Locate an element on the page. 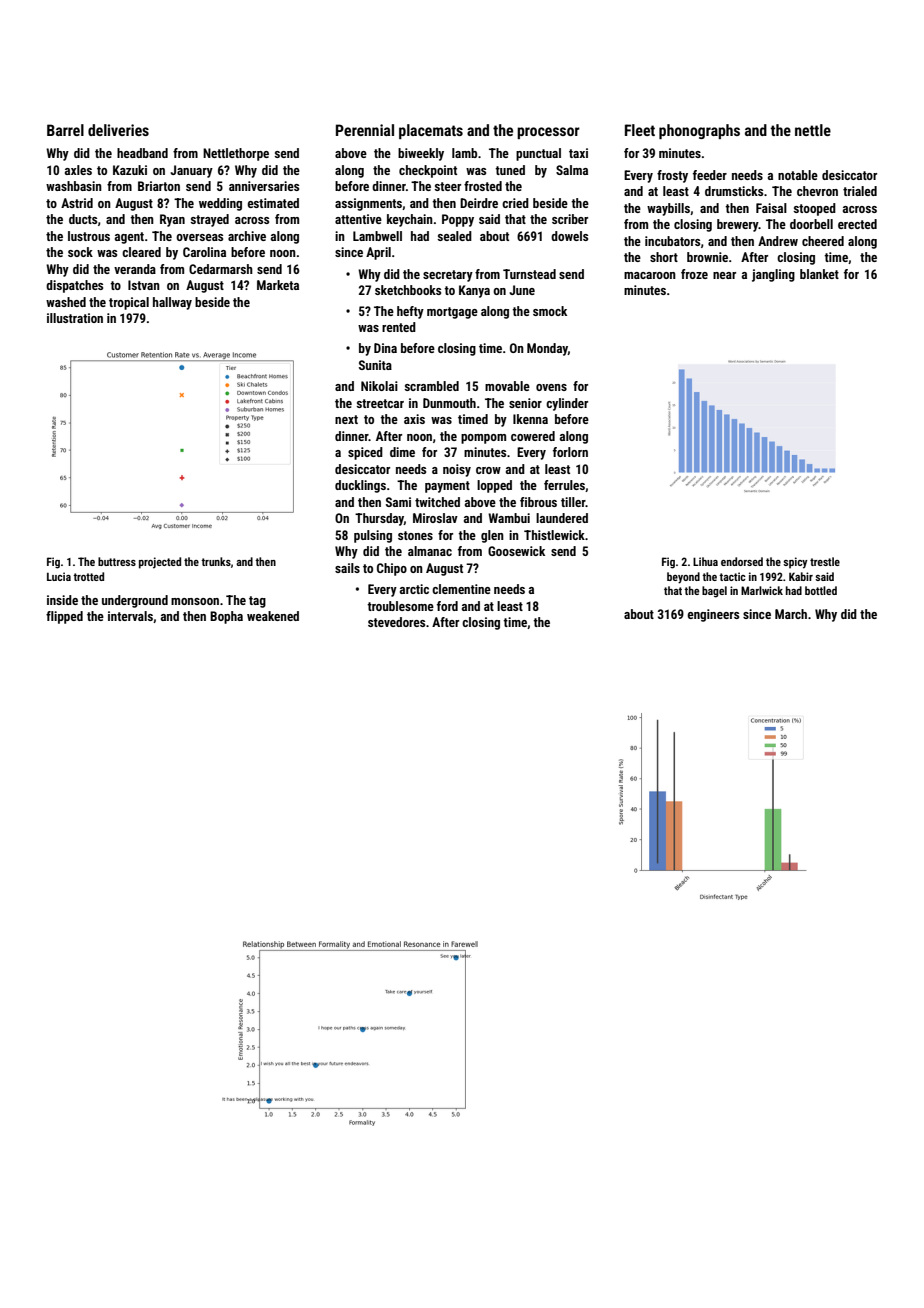 The image size is (924, 1308). ovens is located at coordinates (551, 387).
